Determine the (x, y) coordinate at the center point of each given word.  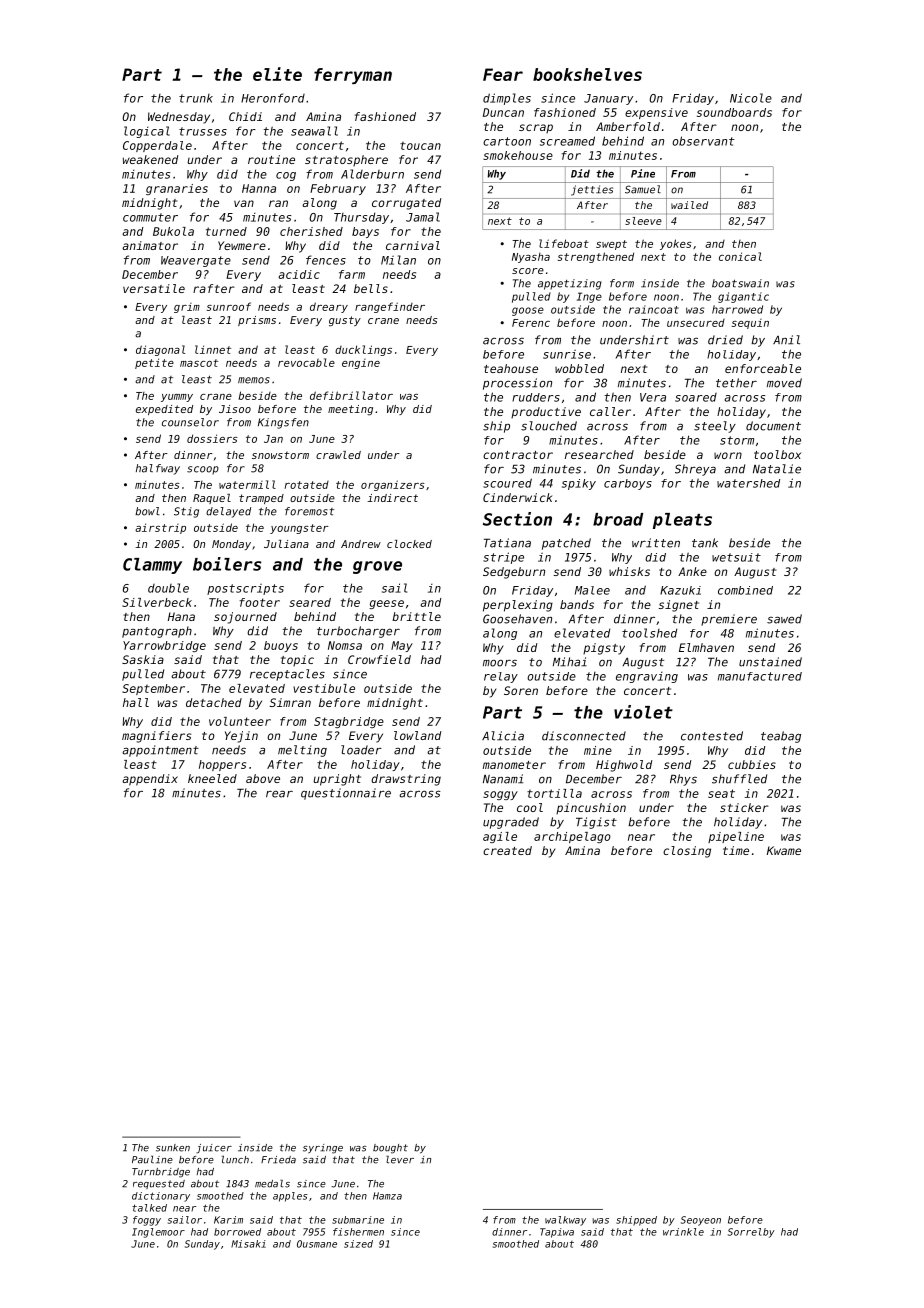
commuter (150, 217)
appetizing (570, 284)
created (507, 850)
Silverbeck (157, 602)
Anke (692, 571)
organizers (393, 485)
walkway (565, 1221)
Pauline (152, 1160)
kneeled (212, 778)
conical (740, 256)
